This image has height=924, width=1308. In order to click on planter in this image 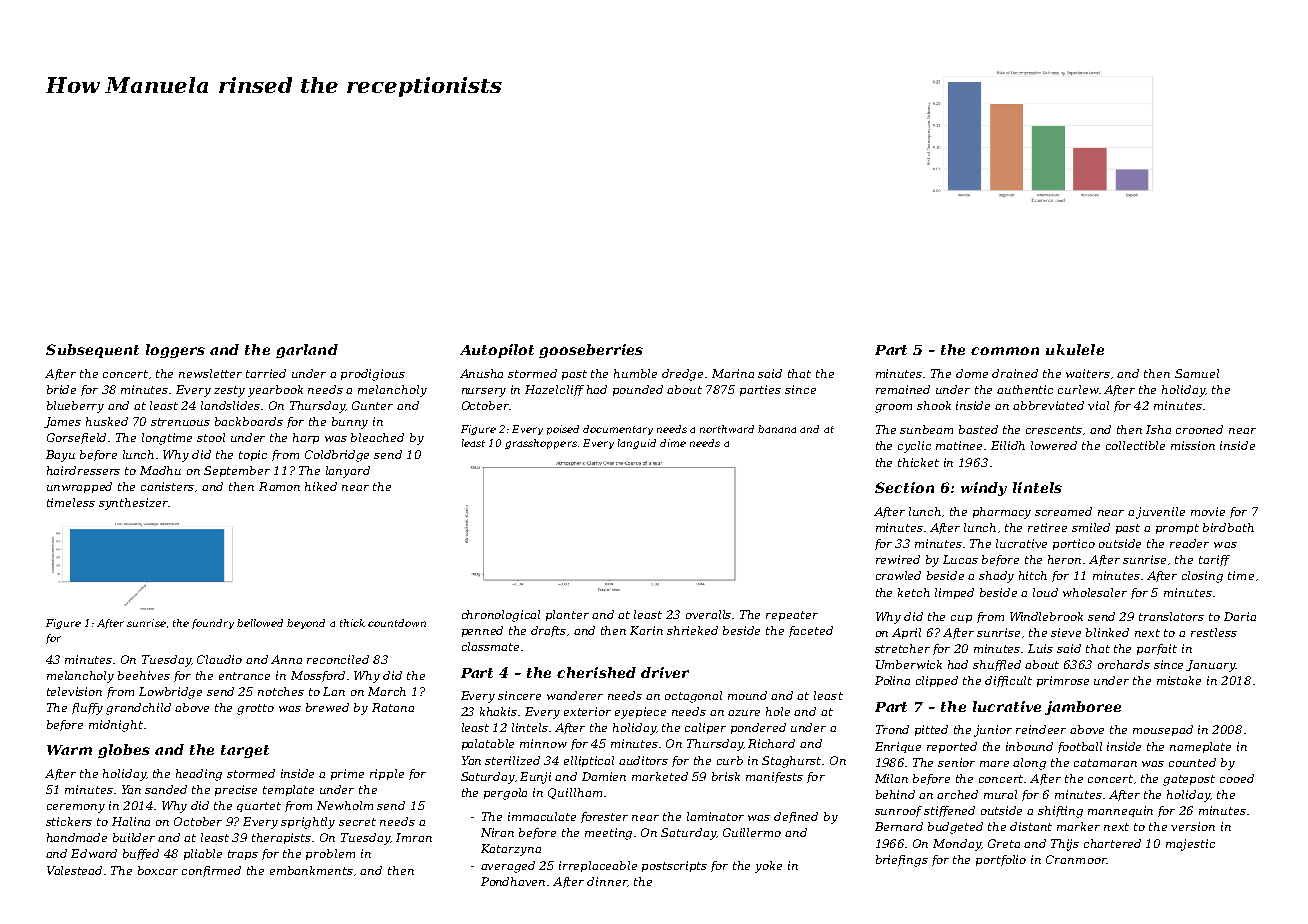, I will do `click(567, 615)`.
